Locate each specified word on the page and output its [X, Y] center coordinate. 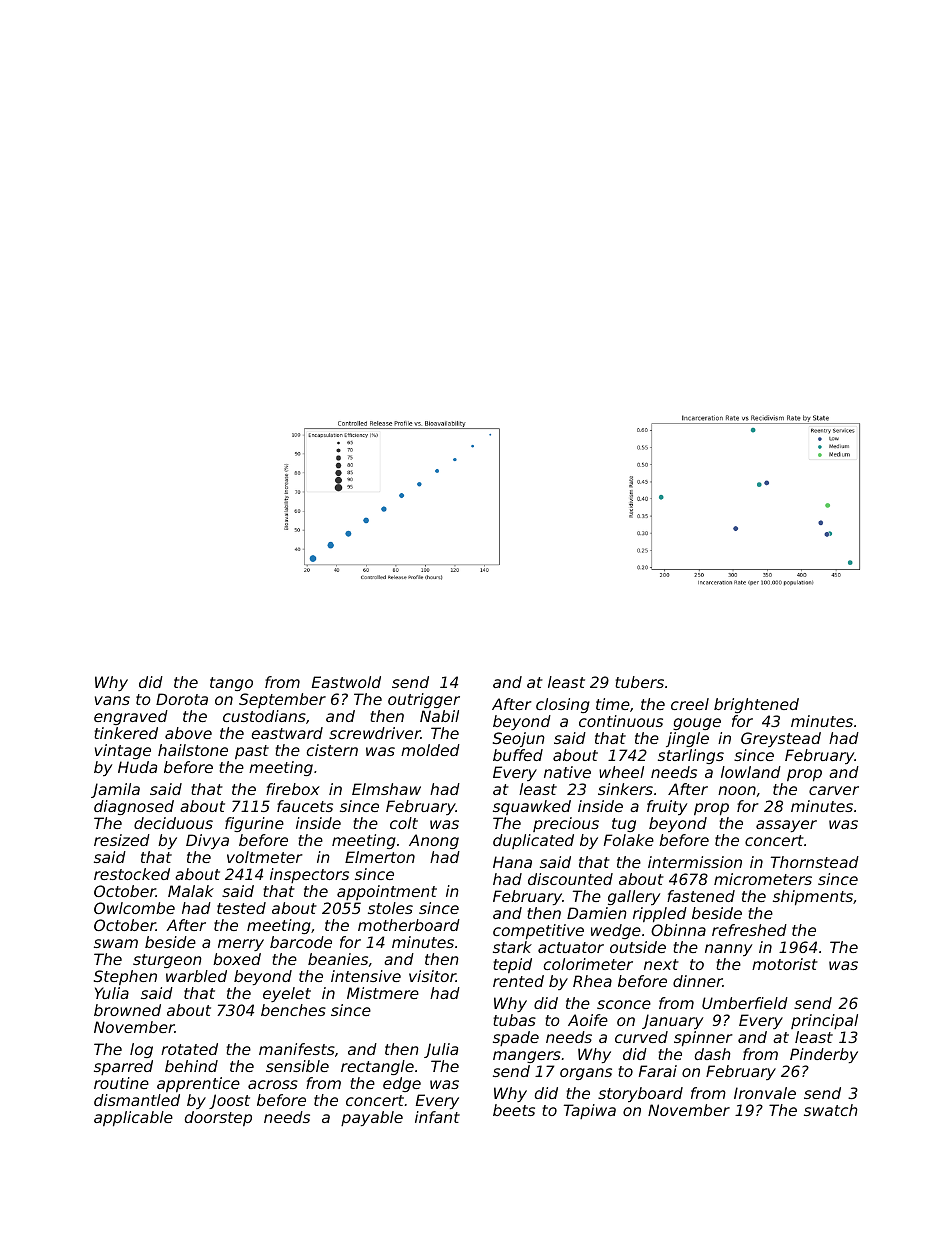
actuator [571, 947]
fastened [701, 896]
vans [112, 700]
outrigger [424, 700]
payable [372, 1118]
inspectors [309, 875]
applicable [133, 1118]
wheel [621, 772]
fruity [667, 807]
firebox [293, 789]
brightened [756, 705]
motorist [785, 964]
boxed [237, 959]
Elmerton [380, 857]
